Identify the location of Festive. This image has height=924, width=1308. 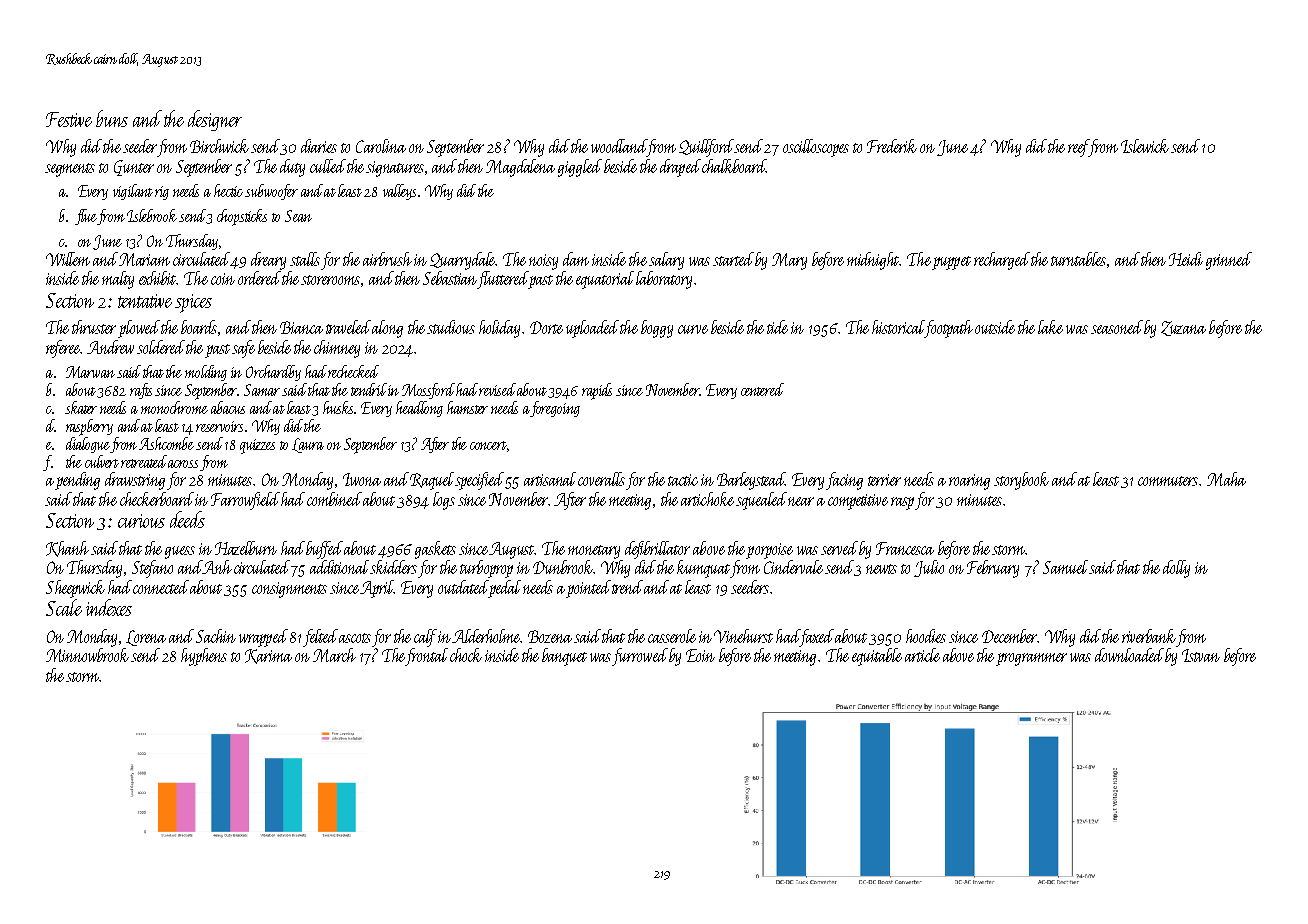
(69, 119).
